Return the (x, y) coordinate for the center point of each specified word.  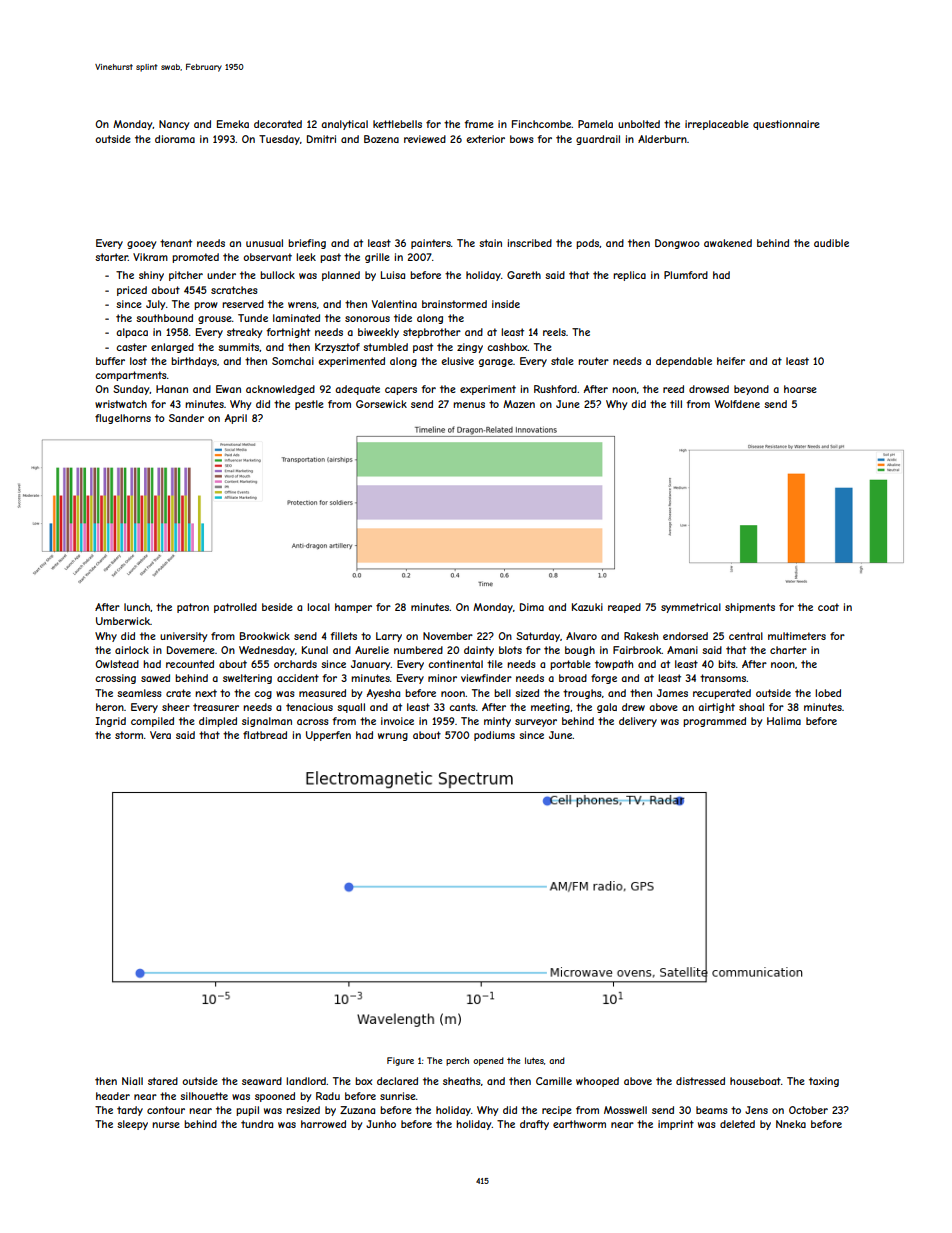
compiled (152, 722)
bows (522, 139)
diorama (175, 139)
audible (831, 243)
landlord (306, 1081)
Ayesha (383, 694)
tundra (257, 1124)
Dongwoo (677, 244)
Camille (554, 1081)
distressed (700, 1081)
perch (457, 1061)
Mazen (519, 404)
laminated (296, 318)
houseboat (755, 1081)
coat (828, 607)
